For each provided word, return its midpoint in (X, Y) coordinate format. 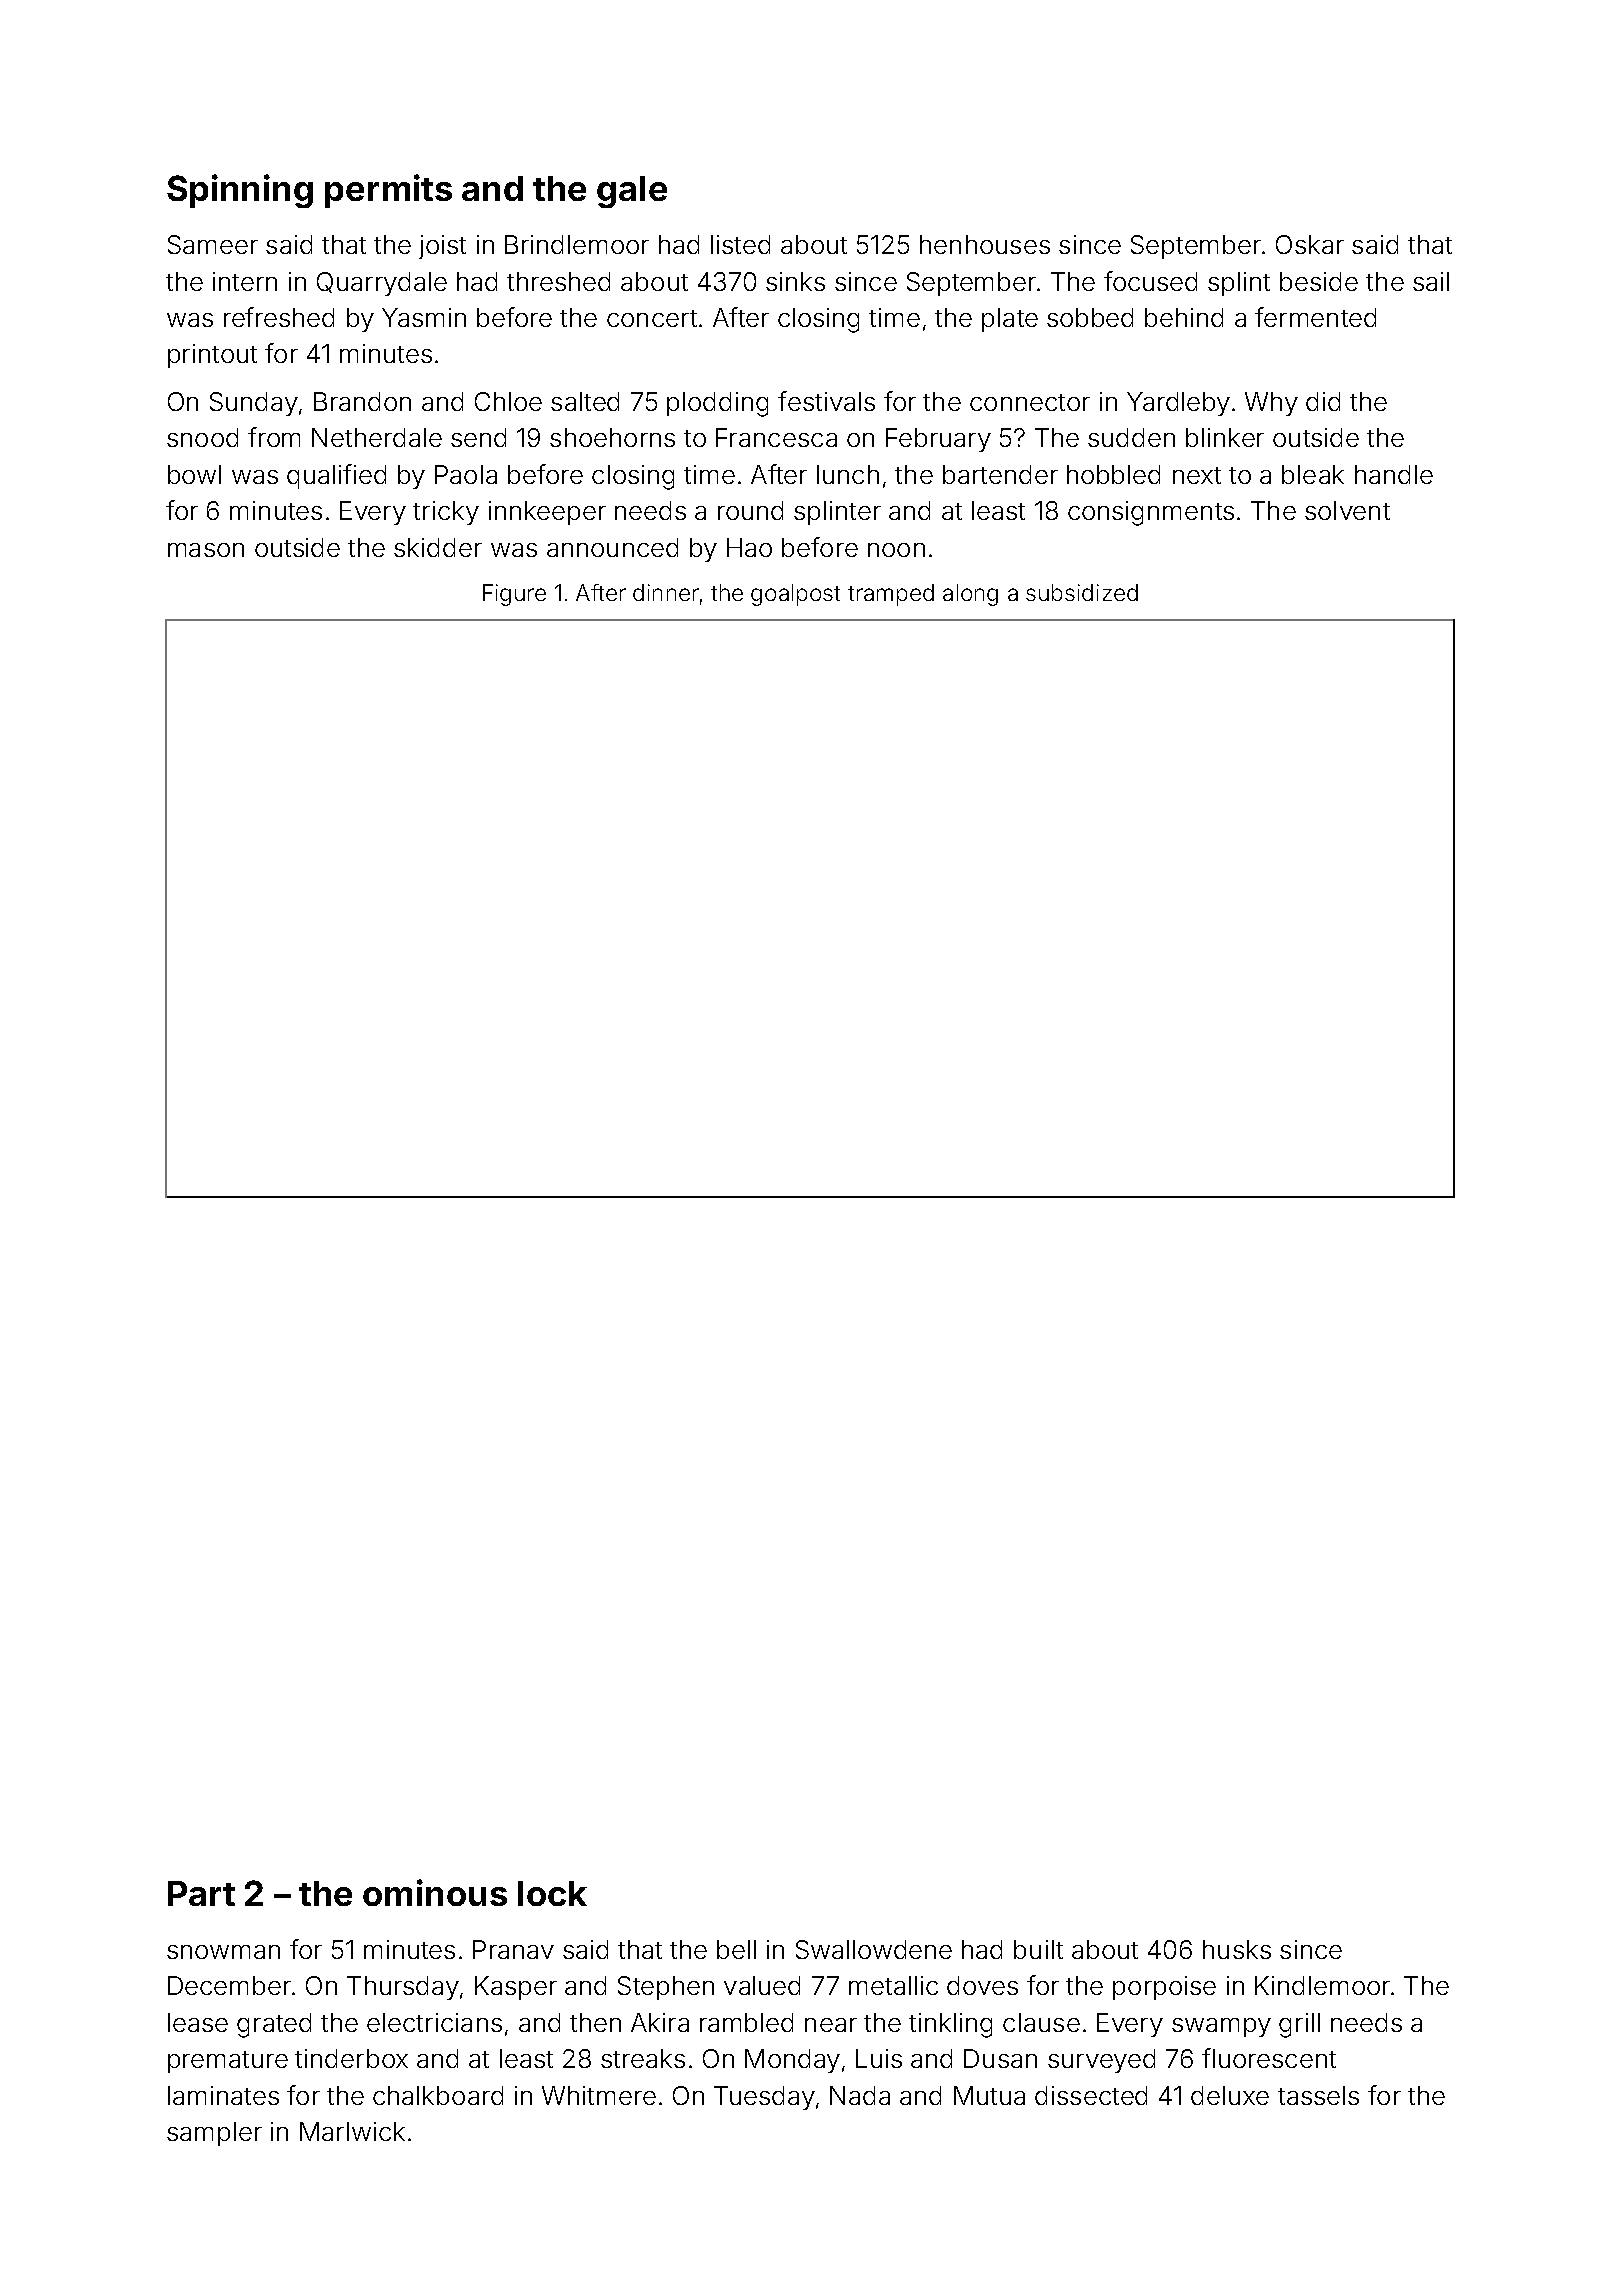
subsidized (1082, 592)
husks (1237, 1949)
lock (552, 1893)
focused (1150, 281)
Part (201, 1893)
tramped (891, 595)
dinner (666, 592)
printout (212, 356)
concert (652, 318)
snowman (223, 1952)
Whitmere (599, 2095)
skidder (438, 547)
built (1038, 1949)
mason (206, 550)
